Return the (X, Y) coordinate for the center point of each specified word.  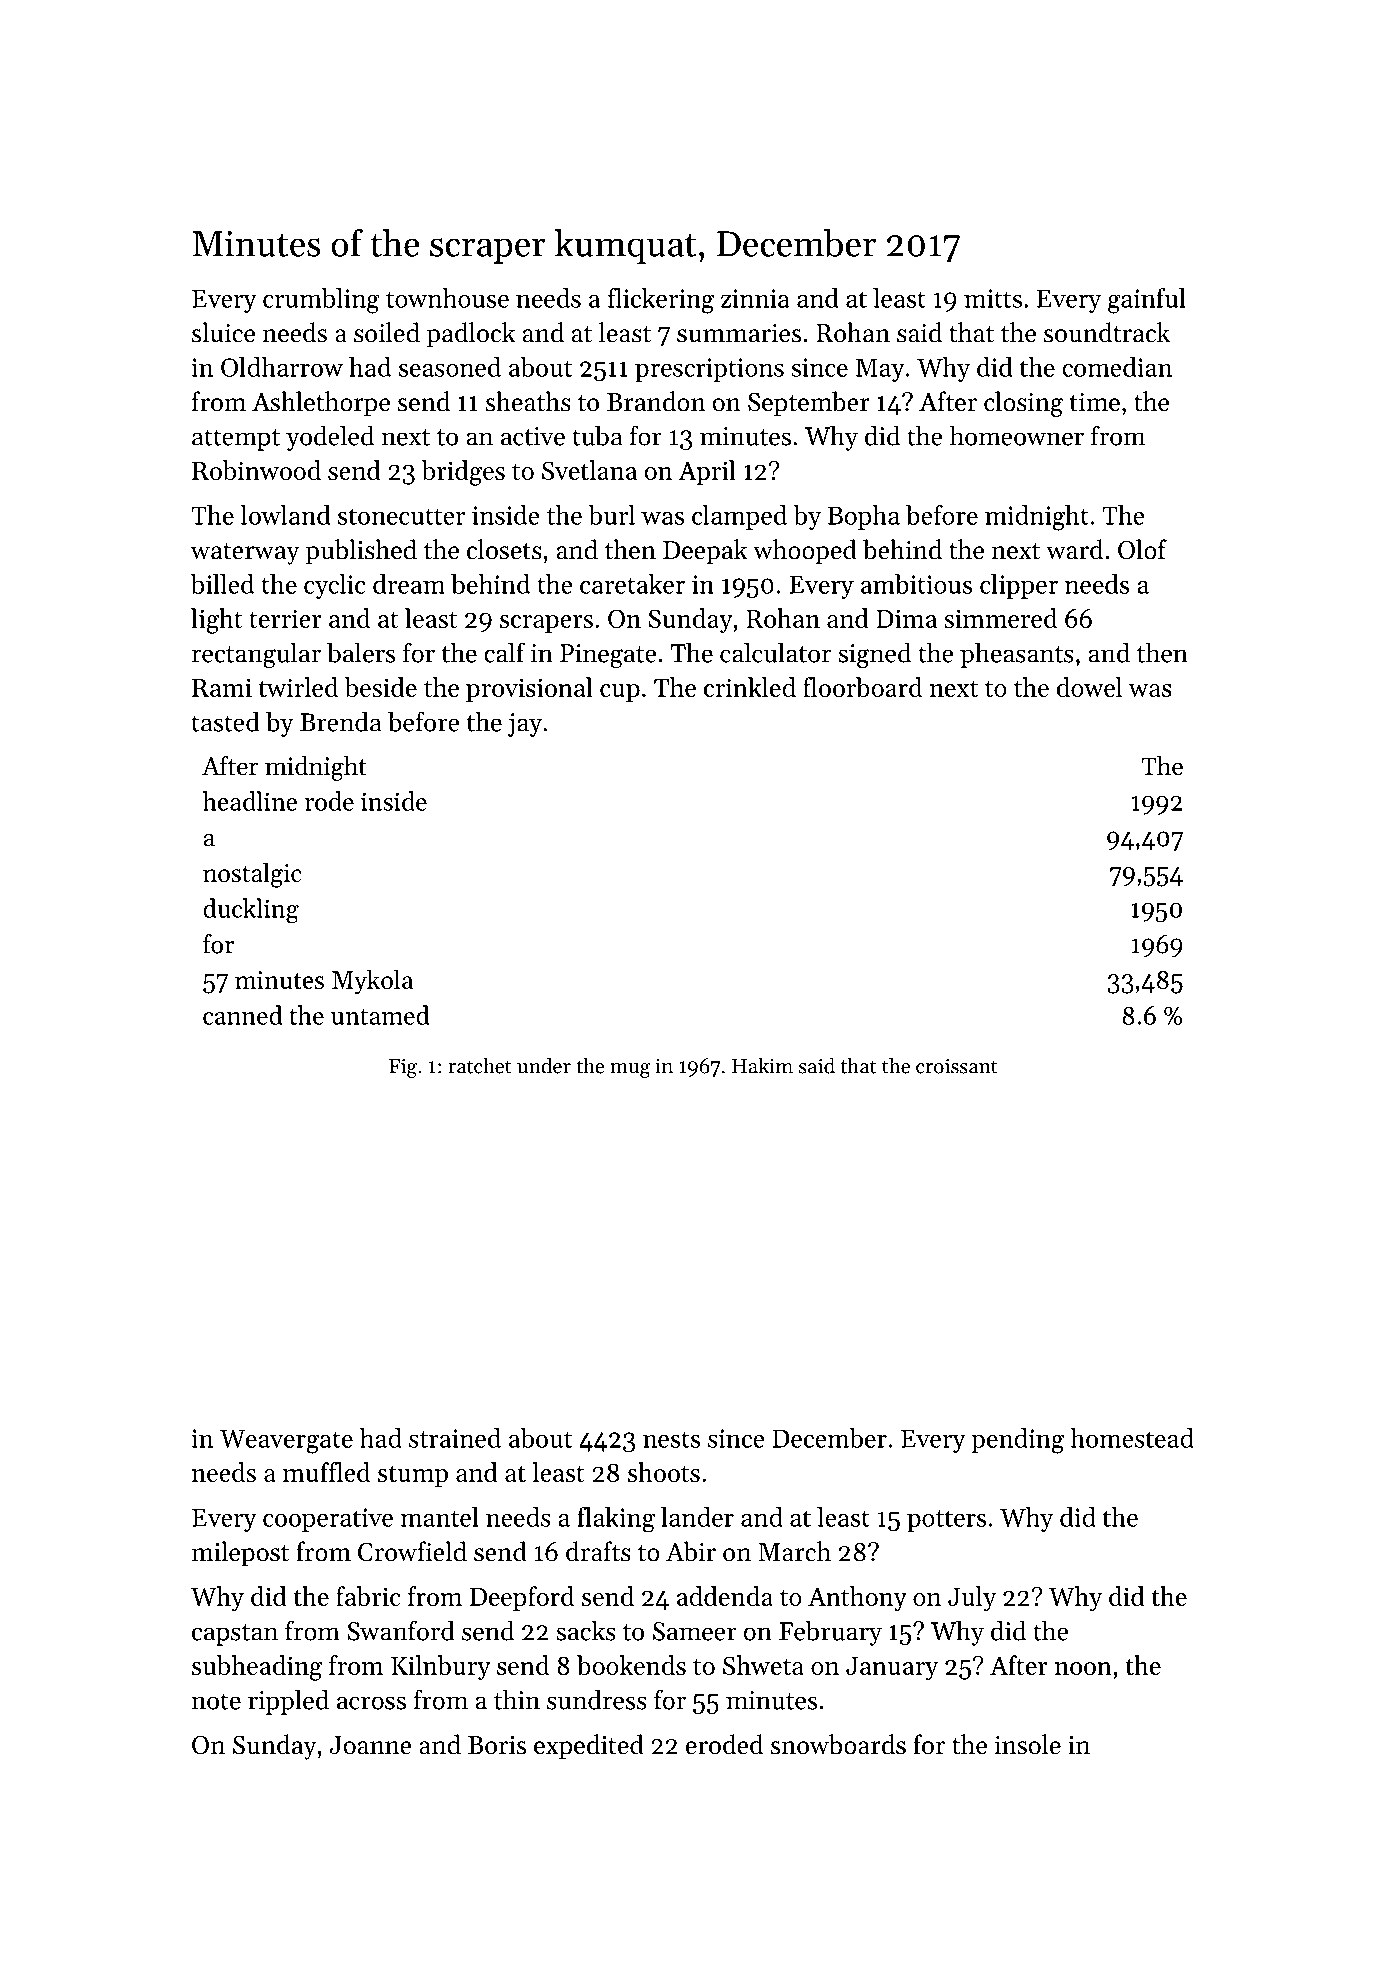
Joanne (371, 1745)
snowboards (838, 1744)
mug (630, 1070)
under (544, 1065)
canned (242, 1015)
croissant (957, 1066)
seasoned (450, 367)
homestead (1132, 1438)
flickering (661, 301)
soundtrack (1107, 332)
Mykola (372, 981)
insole (1028, 1744)
